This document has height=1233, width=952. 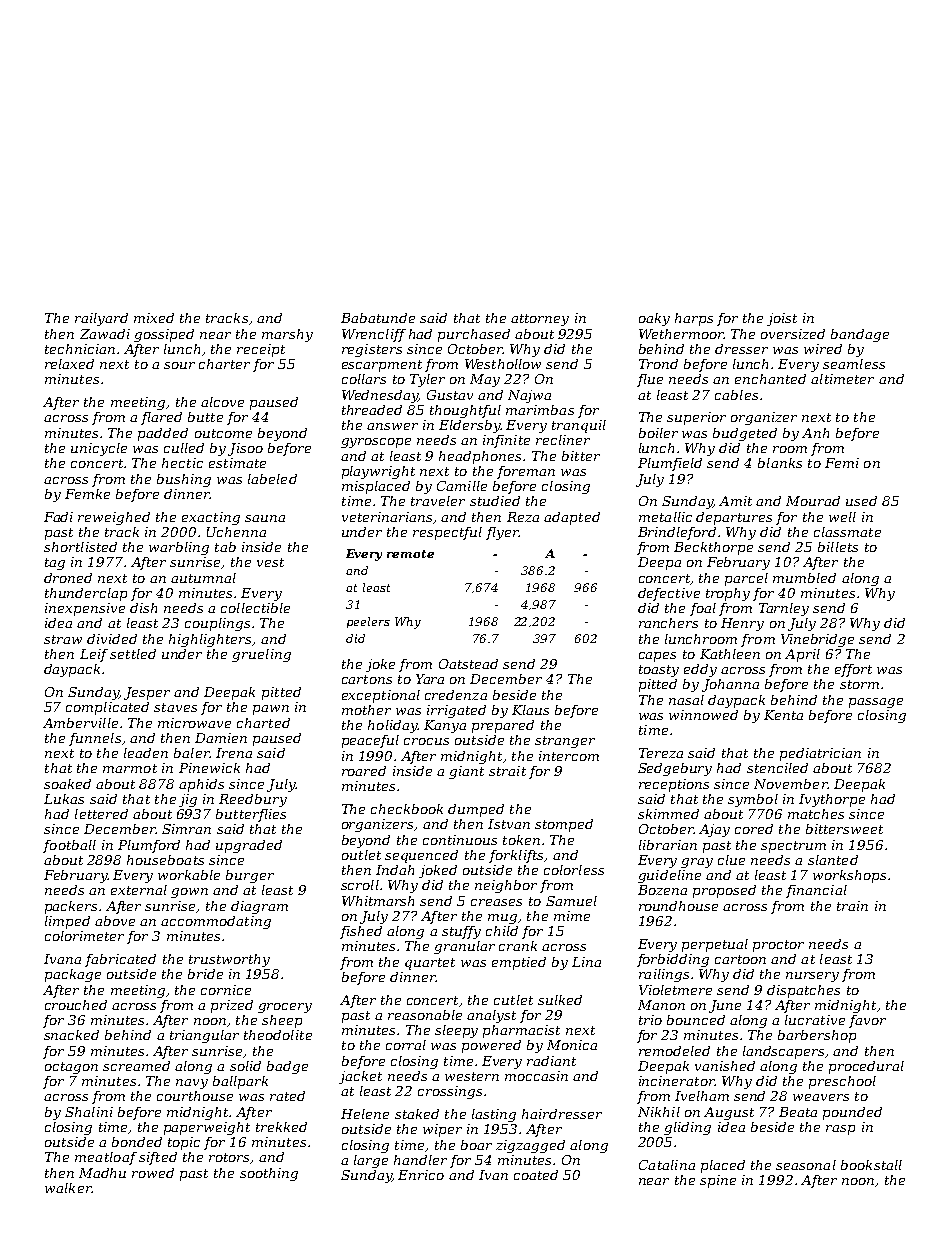 I want to click on sequenced, so click(x=421, y=856).
